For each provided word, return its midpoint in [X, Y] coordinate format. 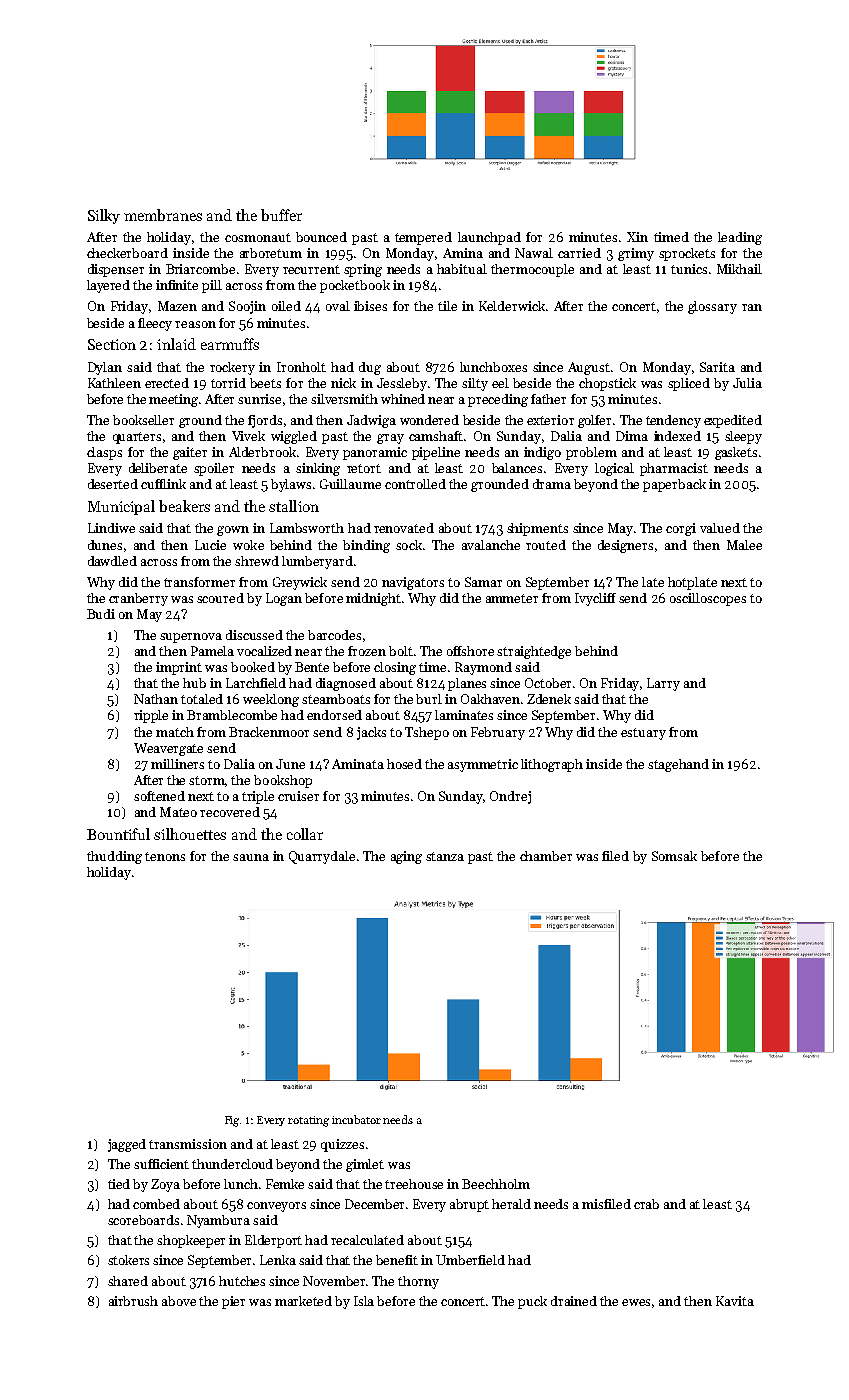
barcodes [334, 635]
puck [532, 1302]
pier [233, 1302]
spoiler [214, 469]
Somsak [674, 856]
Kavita [735, 1301]
